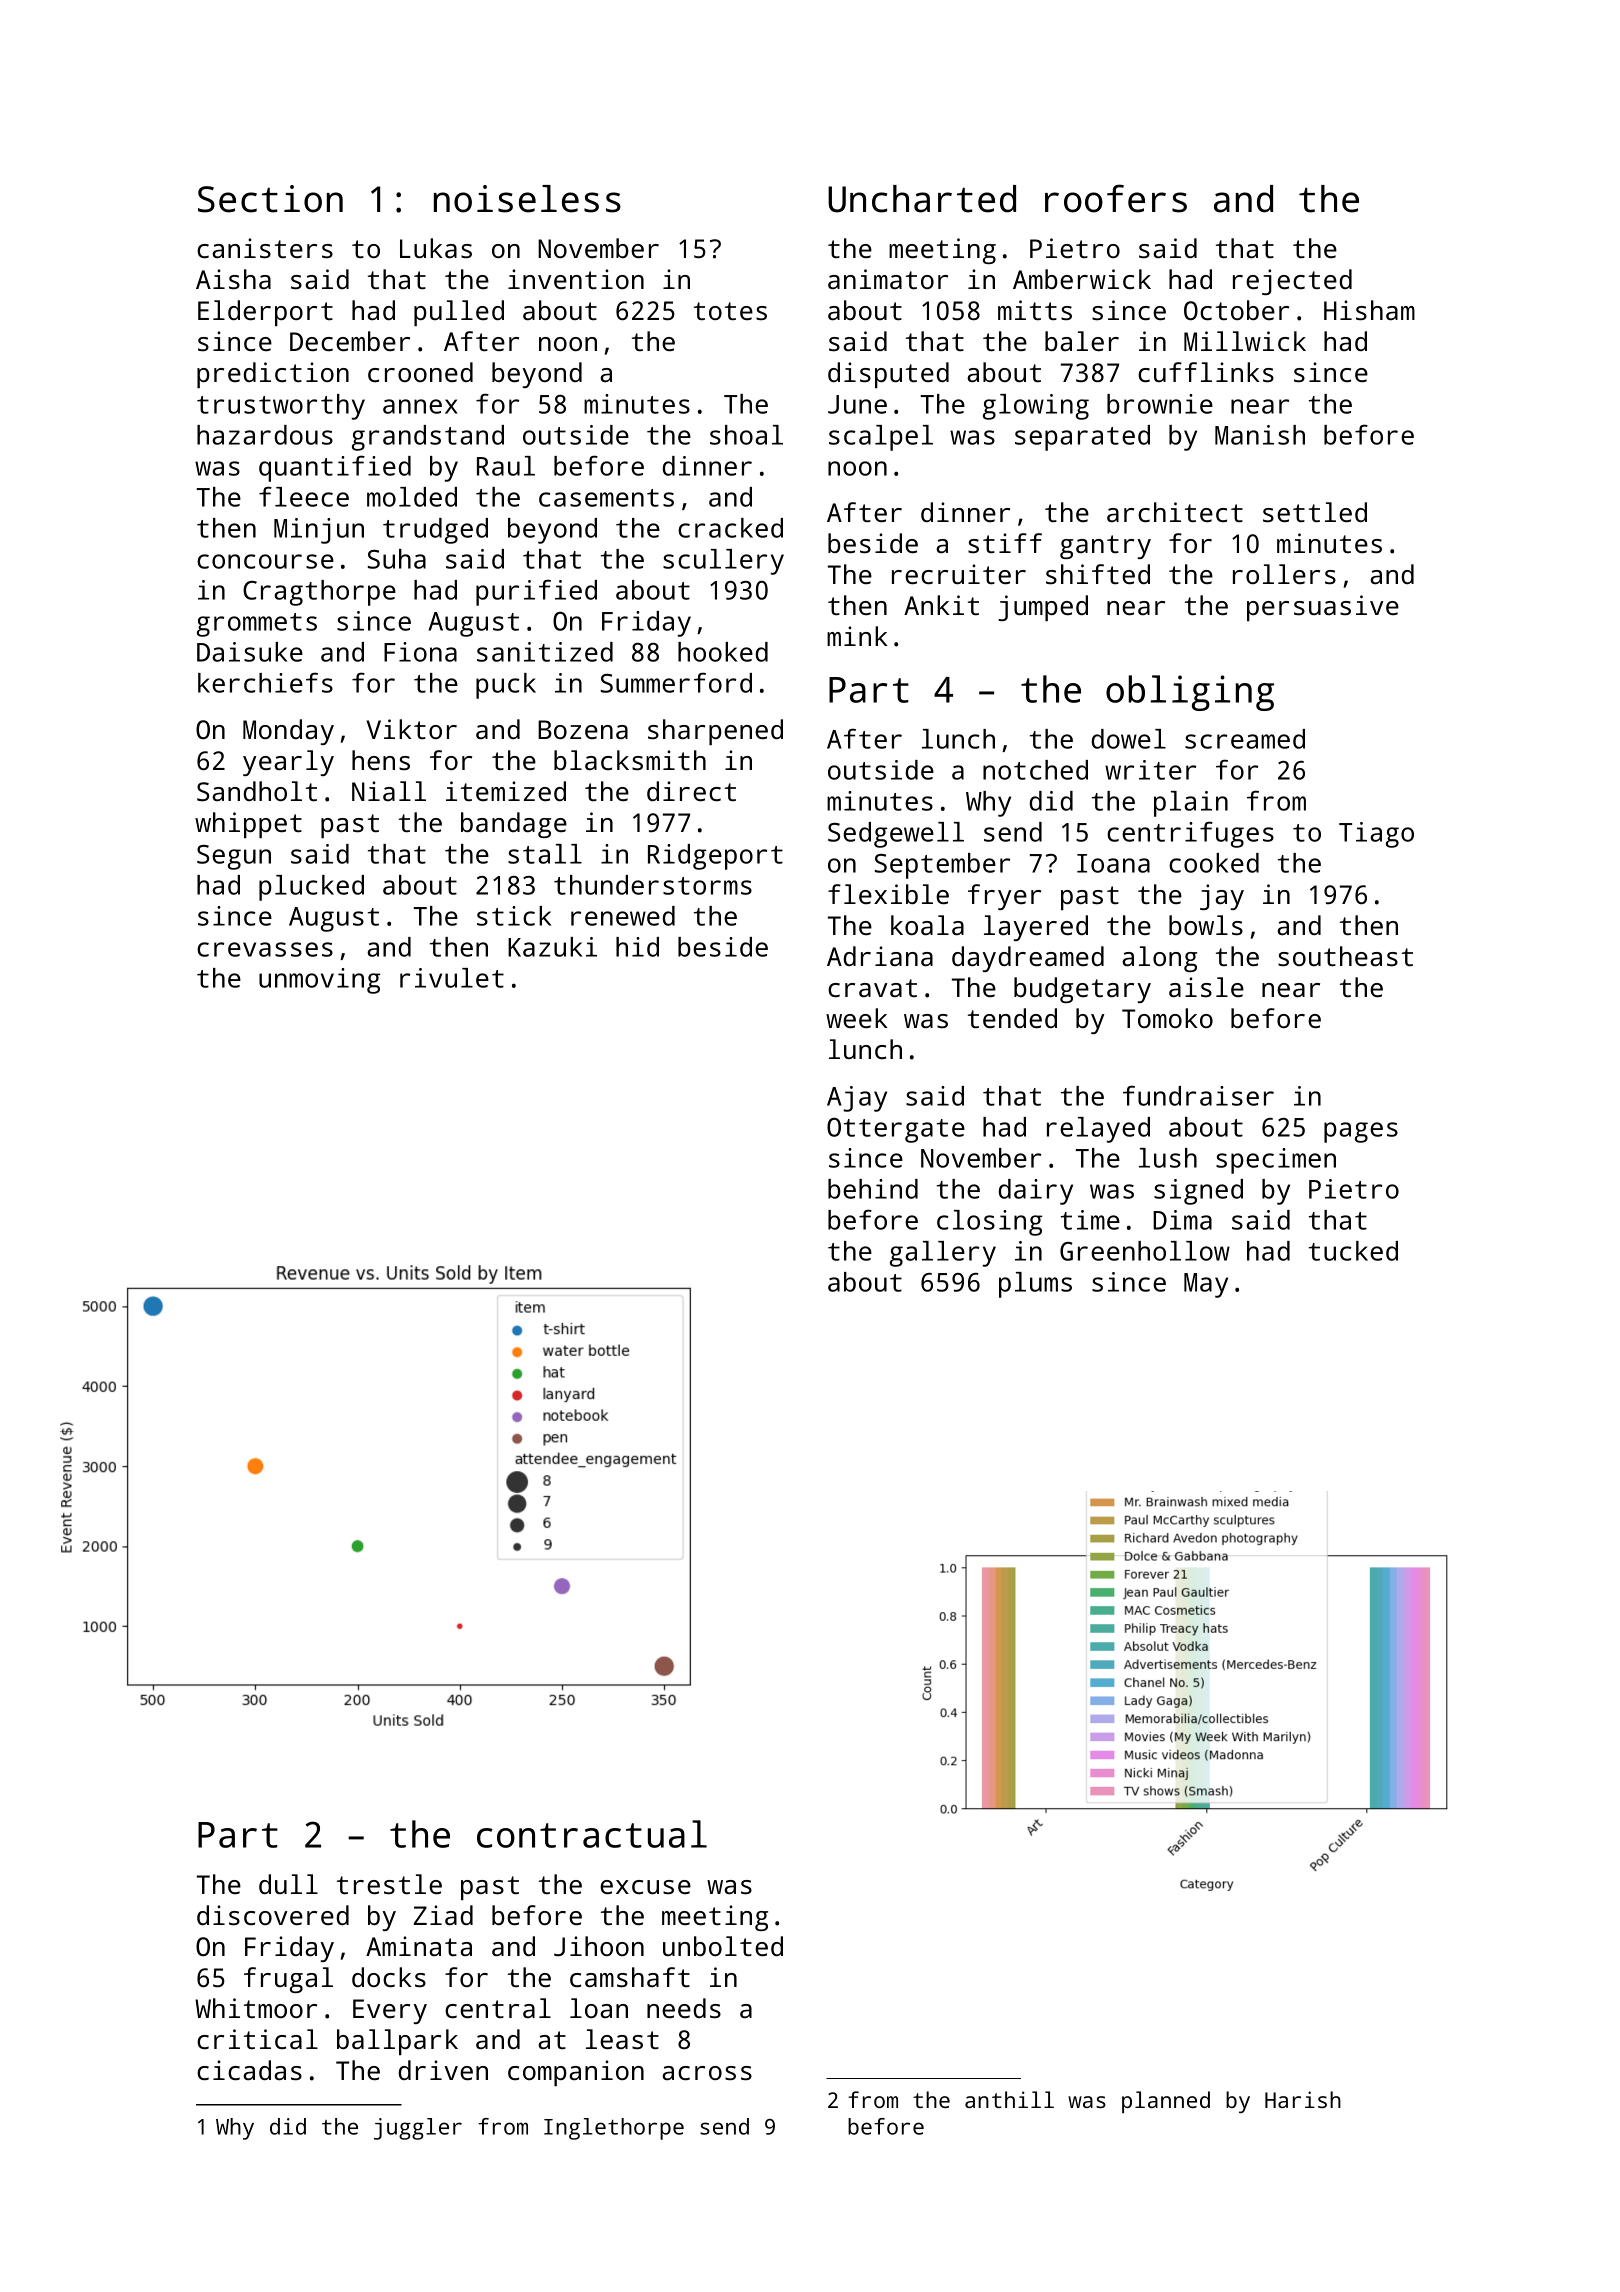 The height and width of the page is (2292, 1620). Describe the element at coordinates (436, 248) in the page. I see `Lukas` at that location.
